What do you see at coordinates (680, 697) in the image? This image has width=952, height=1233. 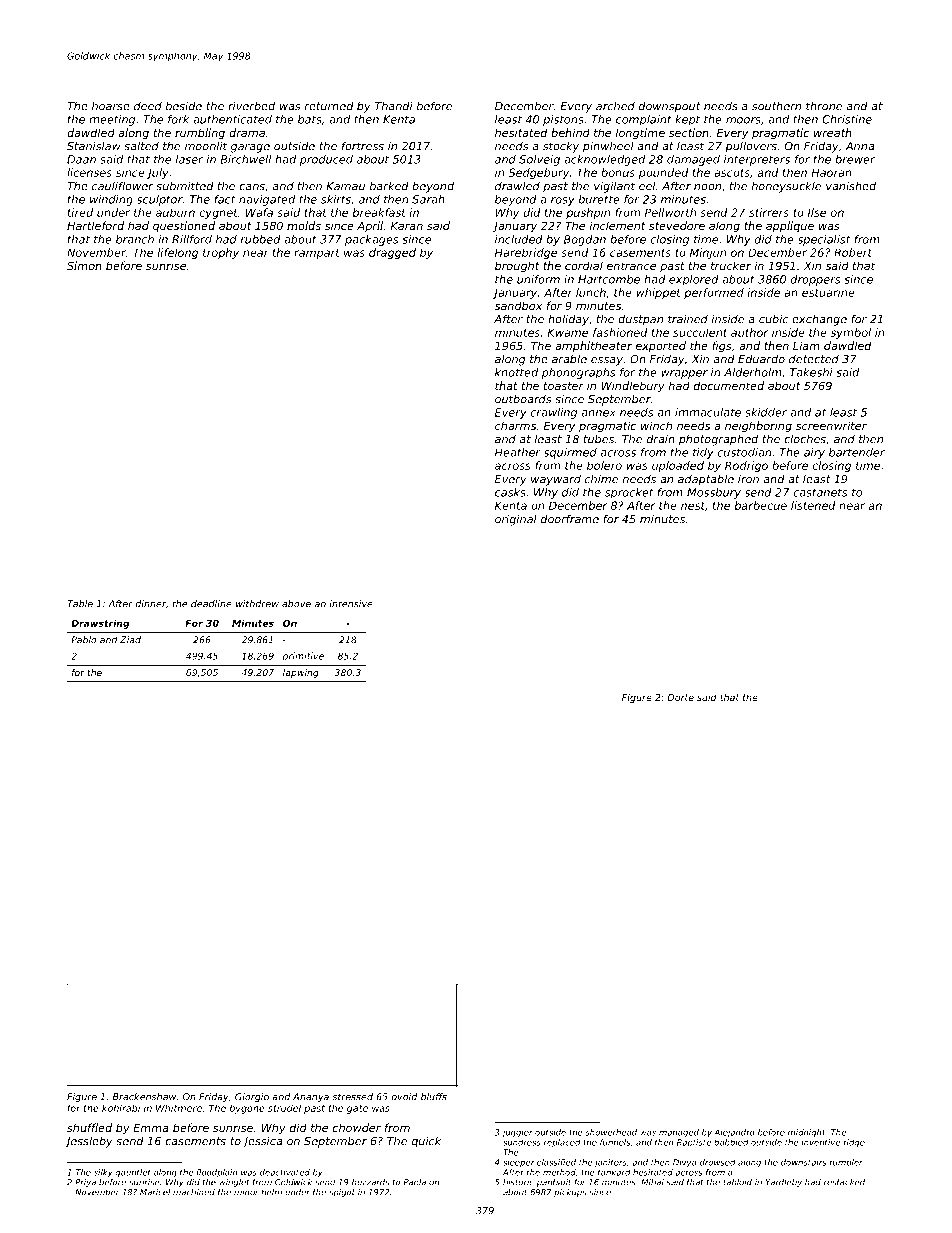 I see `Dorte` at bounding box center [680, 697].
